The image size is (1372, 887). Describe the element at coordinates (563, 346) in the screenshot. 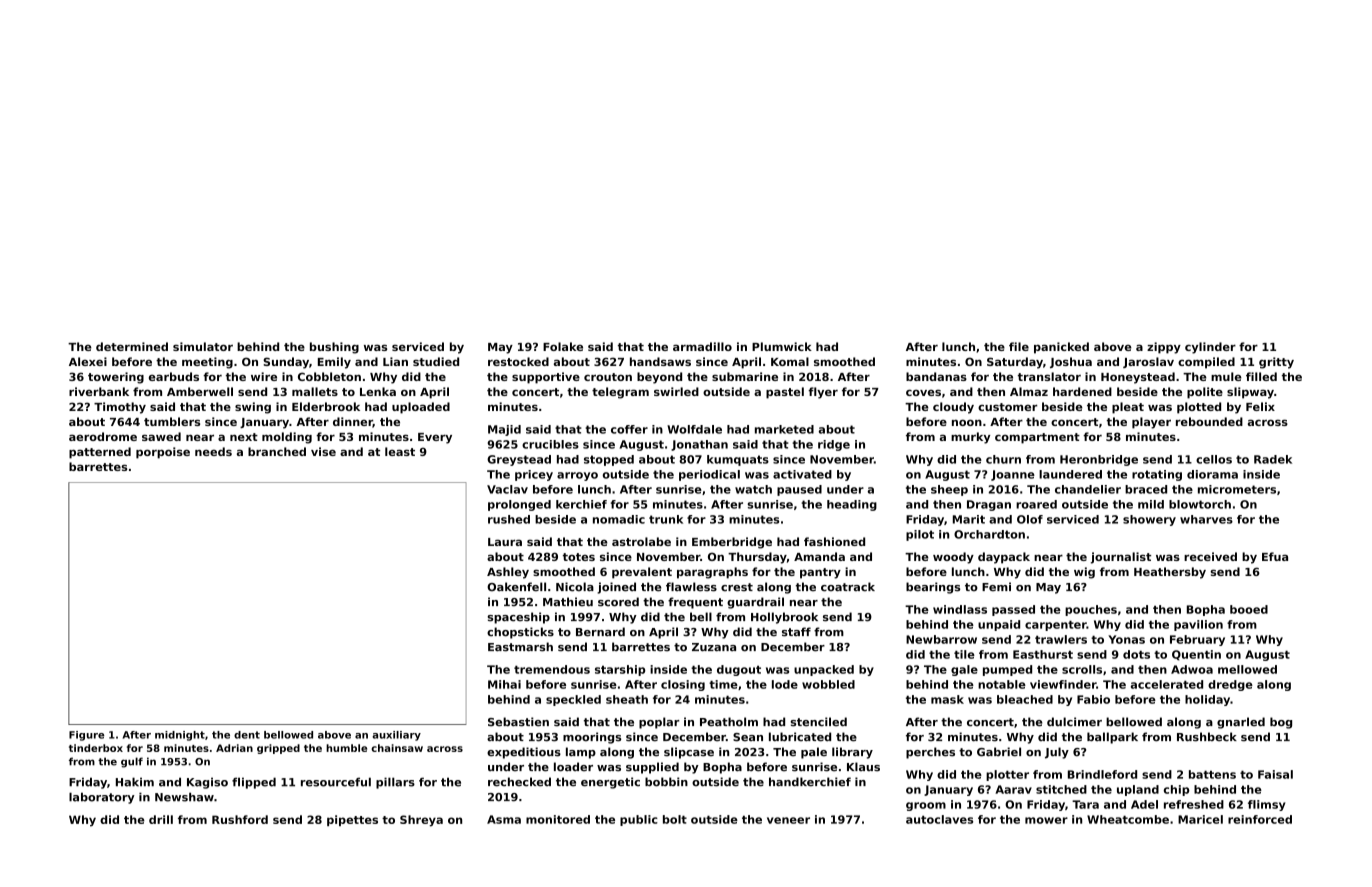

I see `Folake` at that location.
